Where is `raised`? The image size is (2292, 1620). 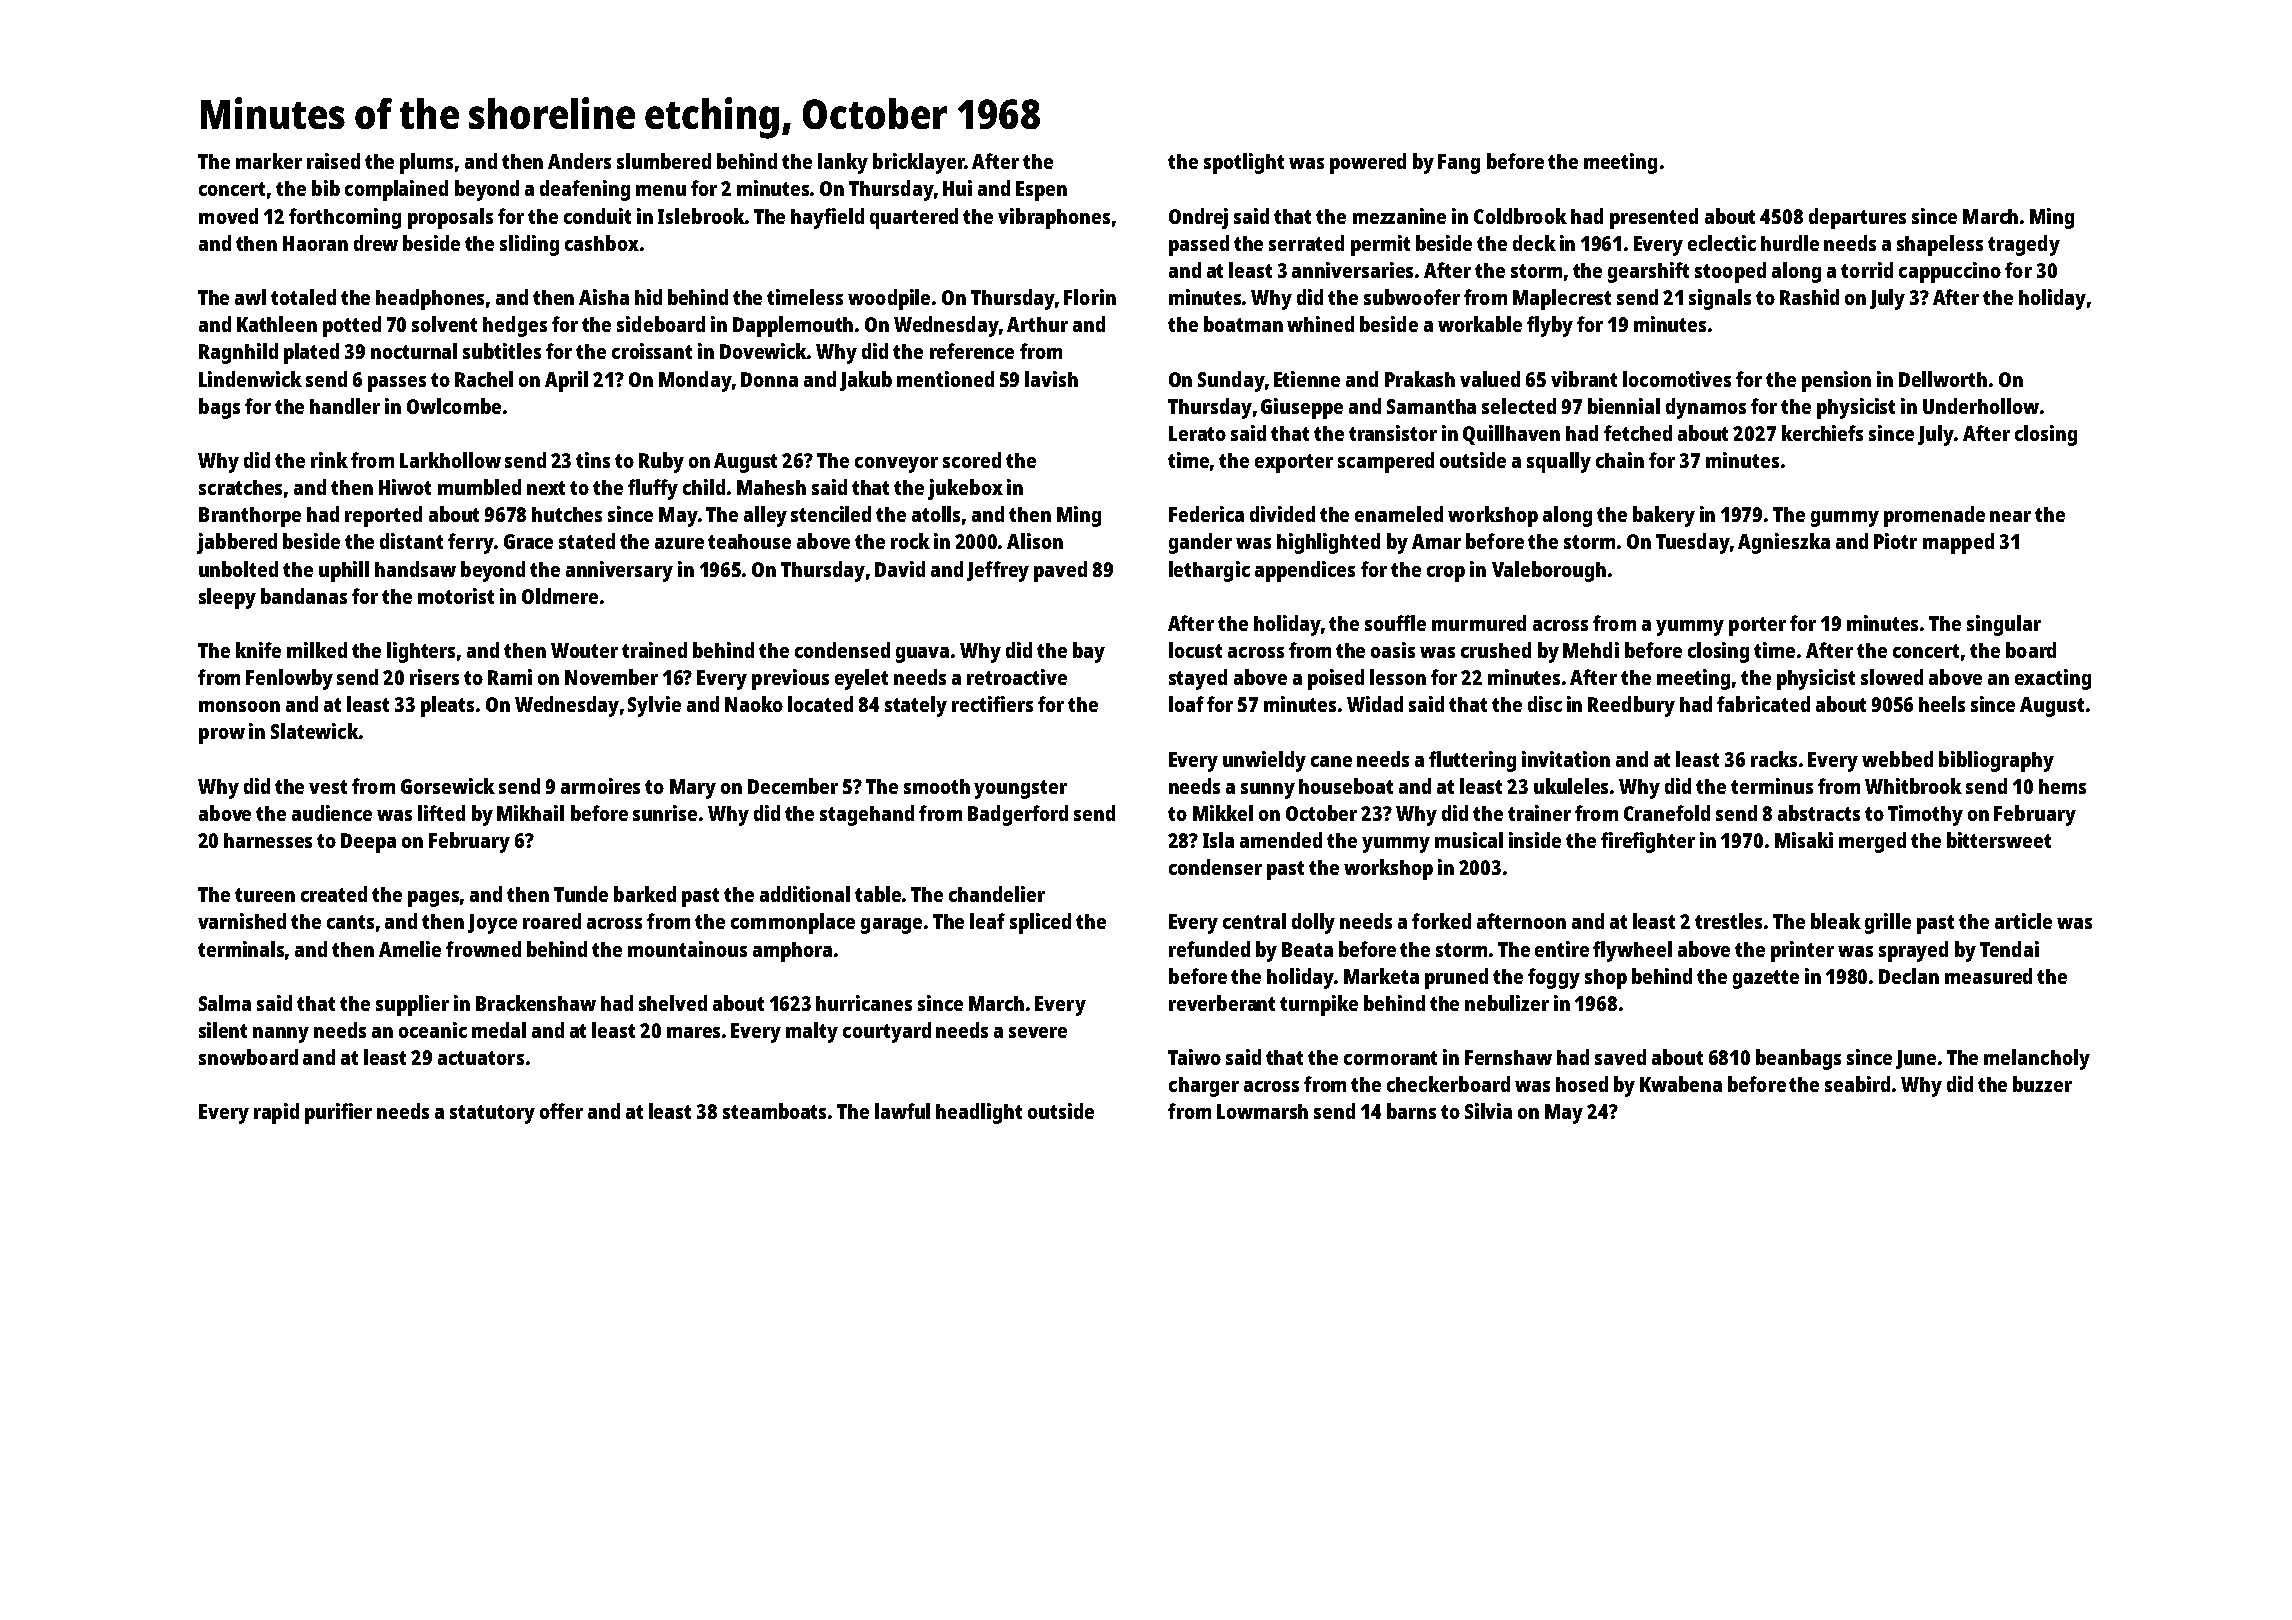 raised is located at coordinates (333, 161).
